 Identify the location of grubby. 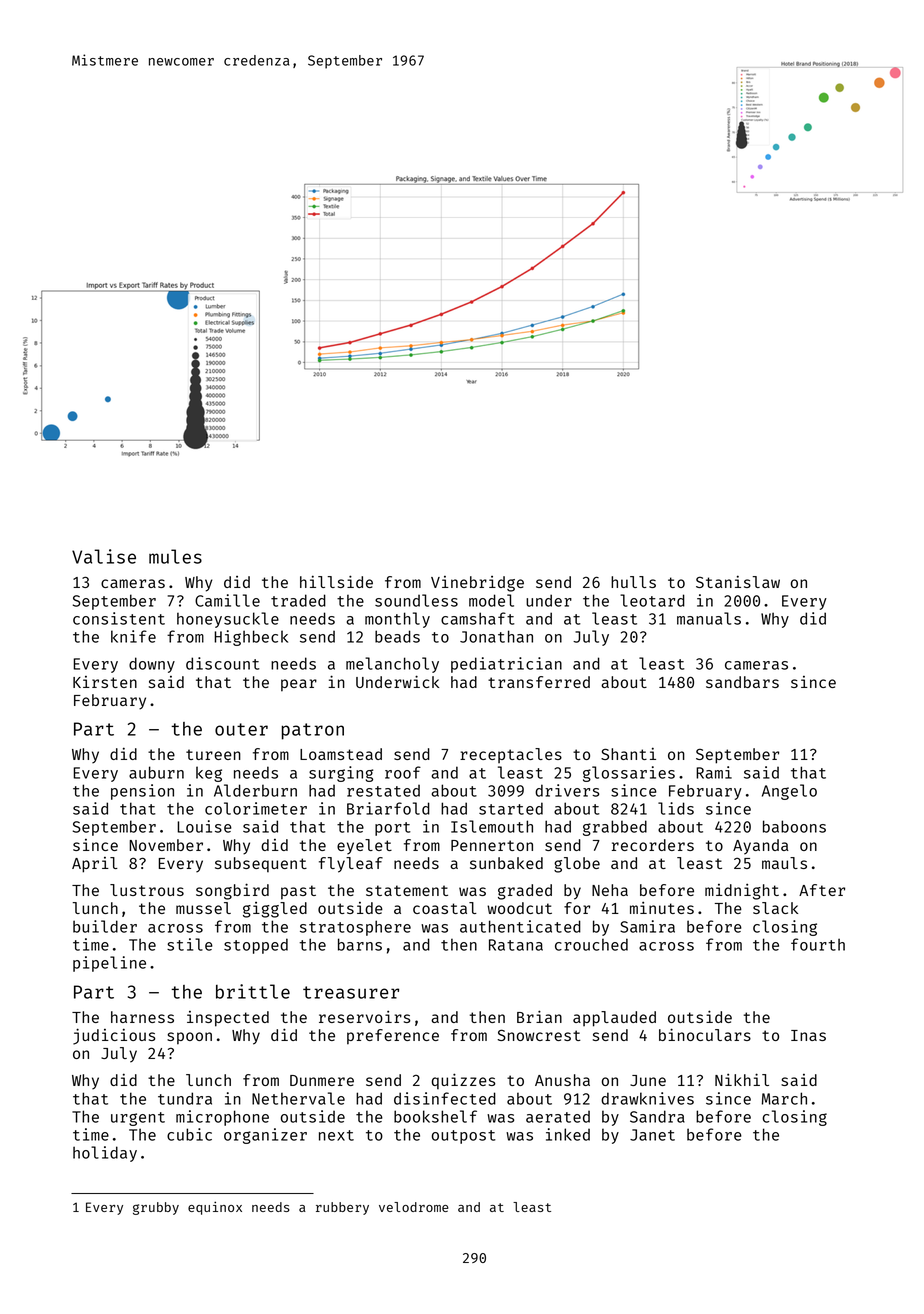
(156, 1208).
